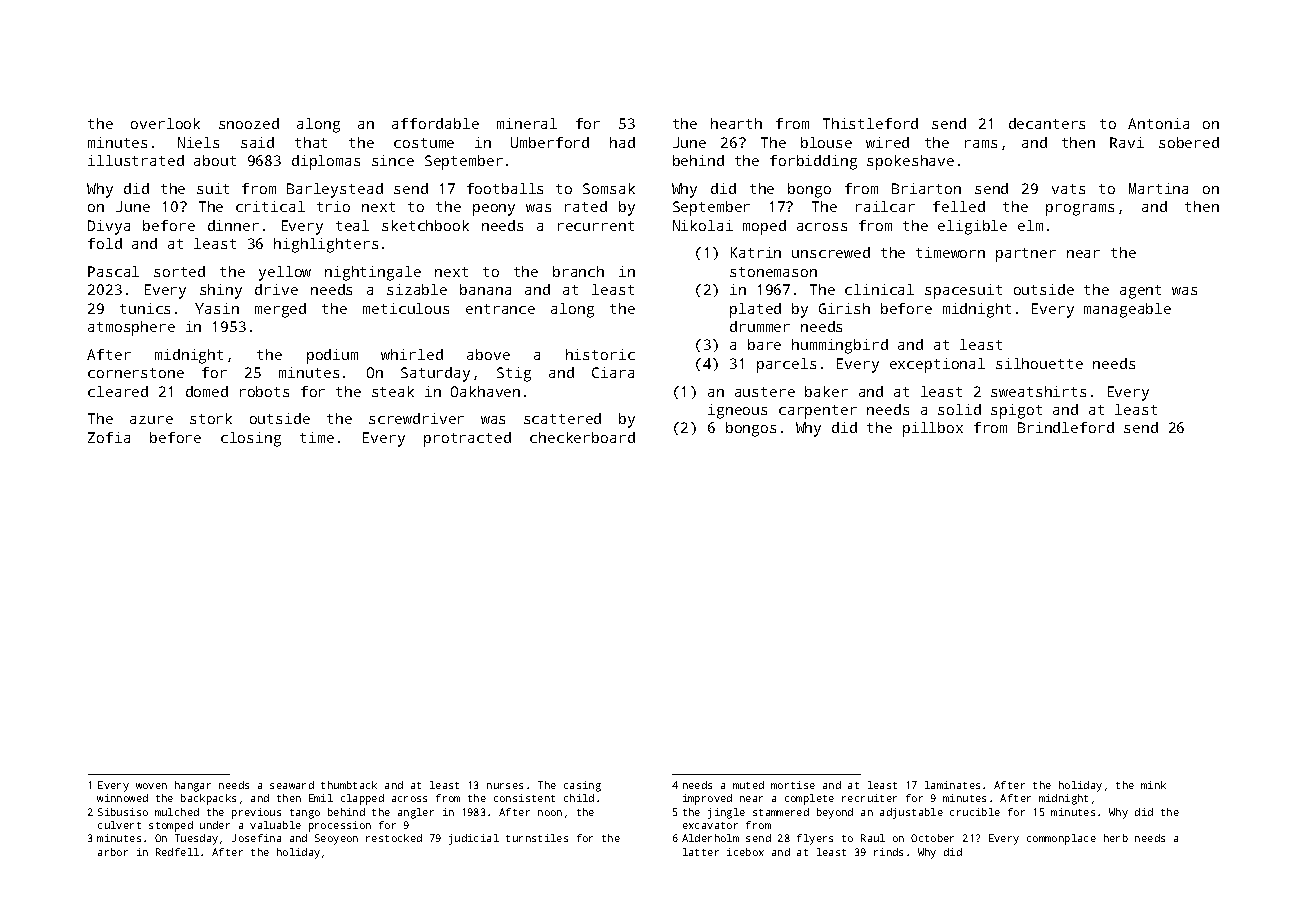 The height and width of the screenshot is (924, 1308). What do you see at coordinates (527, 123) in the screenshot?
I see `mineral` at bounding box center [527, 123].
